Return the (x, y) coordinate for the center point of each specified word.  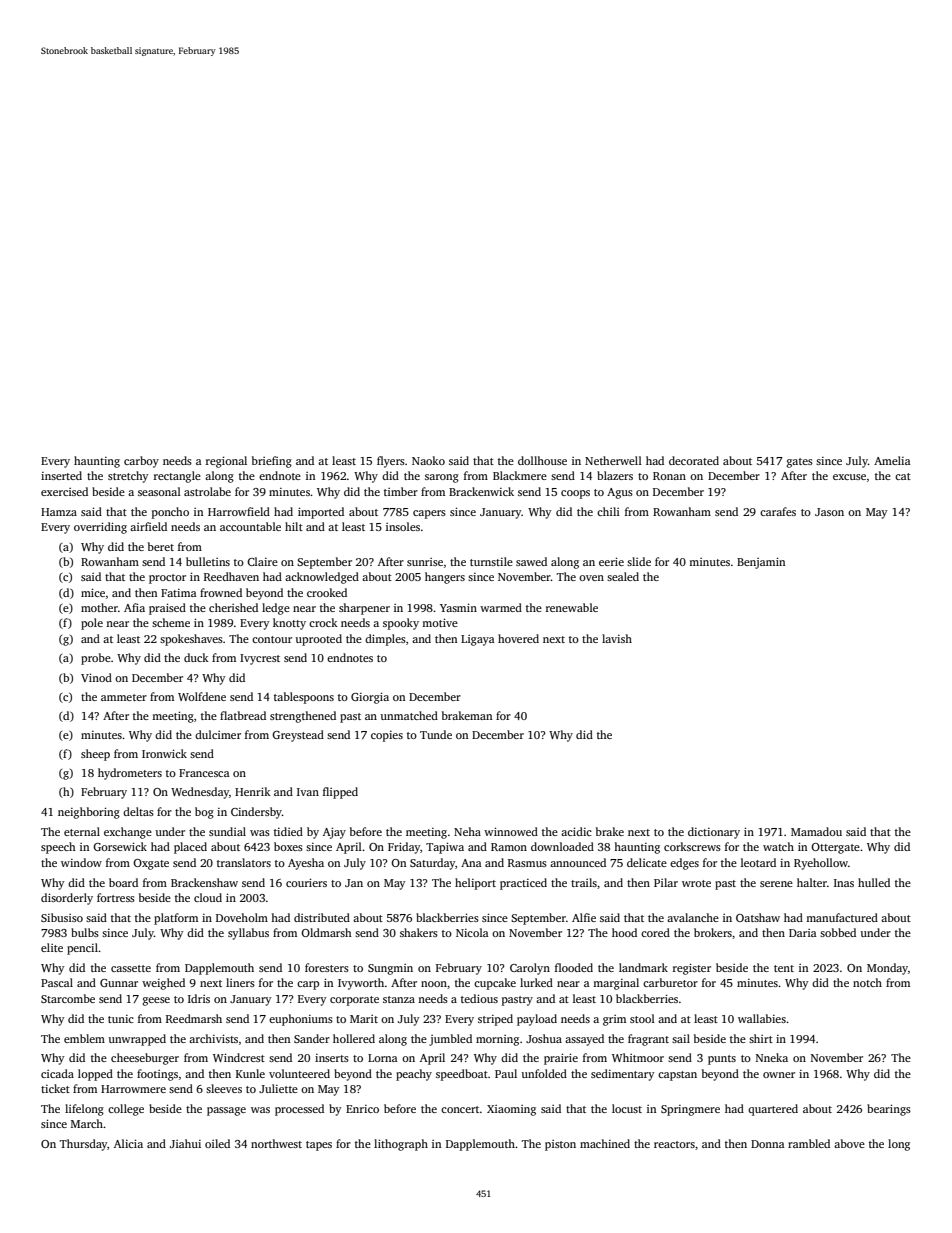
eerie (611, 561)
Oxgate (151, 864)
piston (560, 1145)
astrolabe (207, 491)
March (87, 1123)
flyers (391, 462)
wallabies (762, 1018)
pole (92, 624)
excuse (849, 477)
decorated (694, 460)
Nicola (472, 932)
